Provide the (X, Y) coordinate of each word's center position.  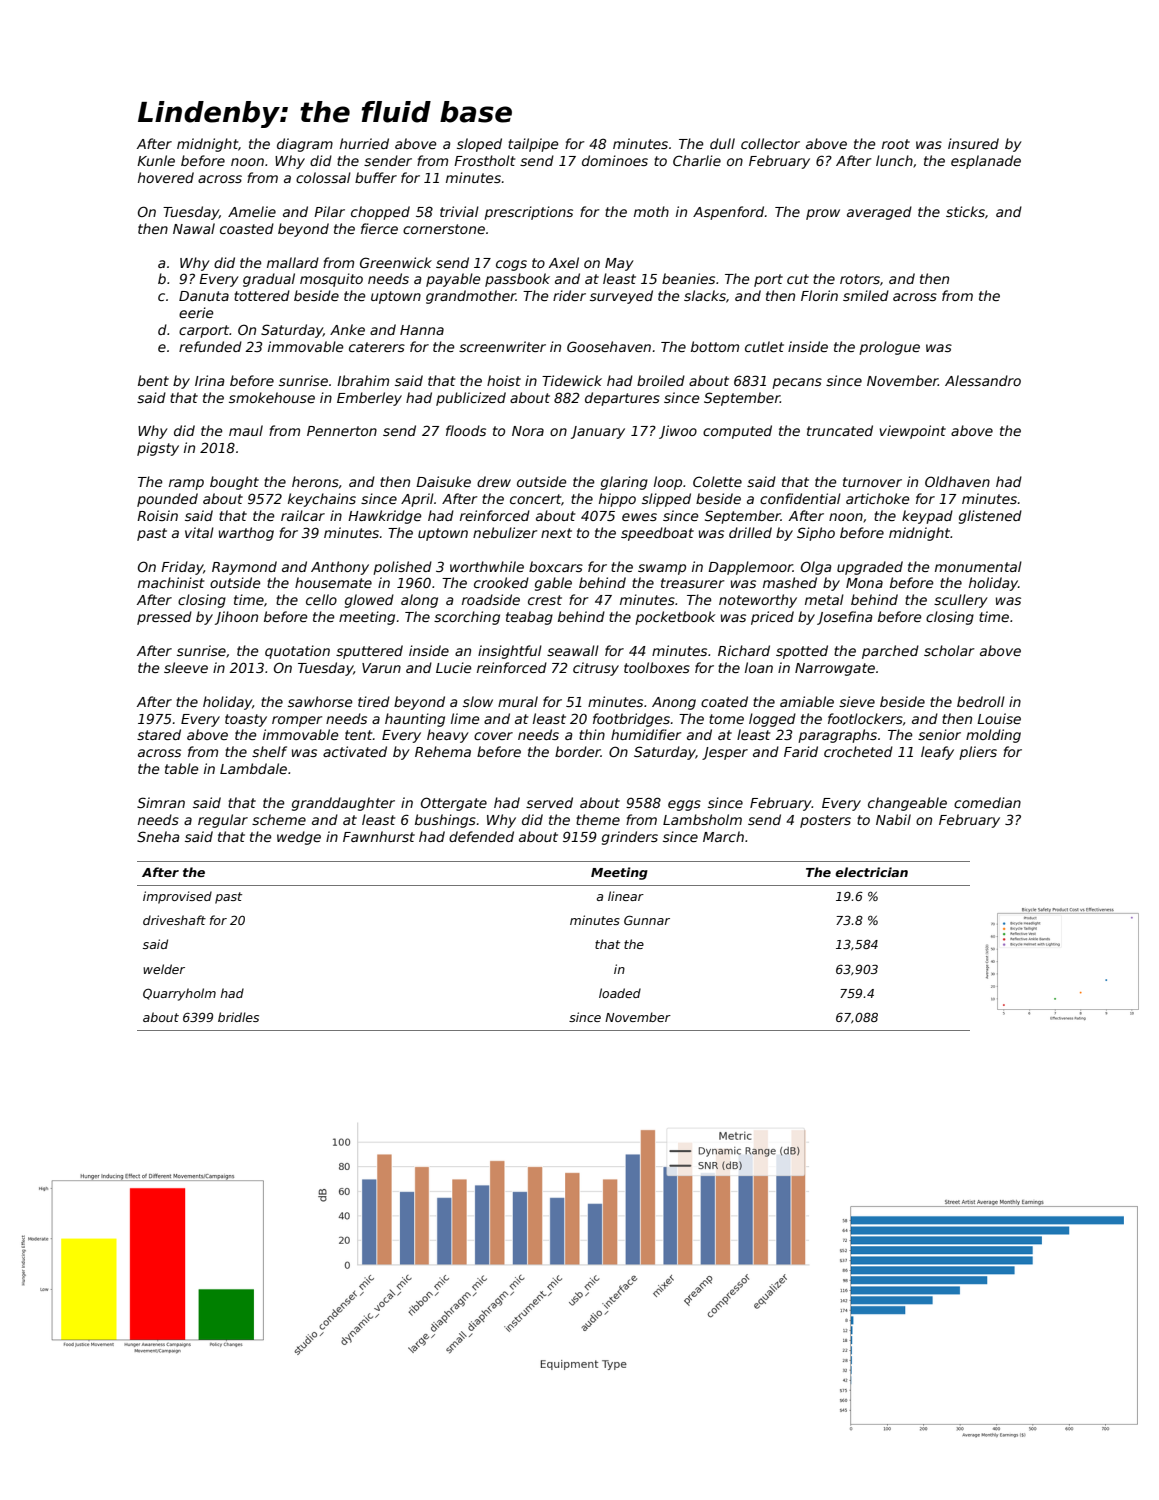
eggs (684, 805)
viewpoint (912, 432)
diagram (305, 145)
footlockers (865, 718)
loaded (620, 993)
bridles (238, 1017)
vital (199, 532)
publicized (471, 399)
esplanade (986, 162)
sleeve (186, 667)
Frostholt (485, 160)
